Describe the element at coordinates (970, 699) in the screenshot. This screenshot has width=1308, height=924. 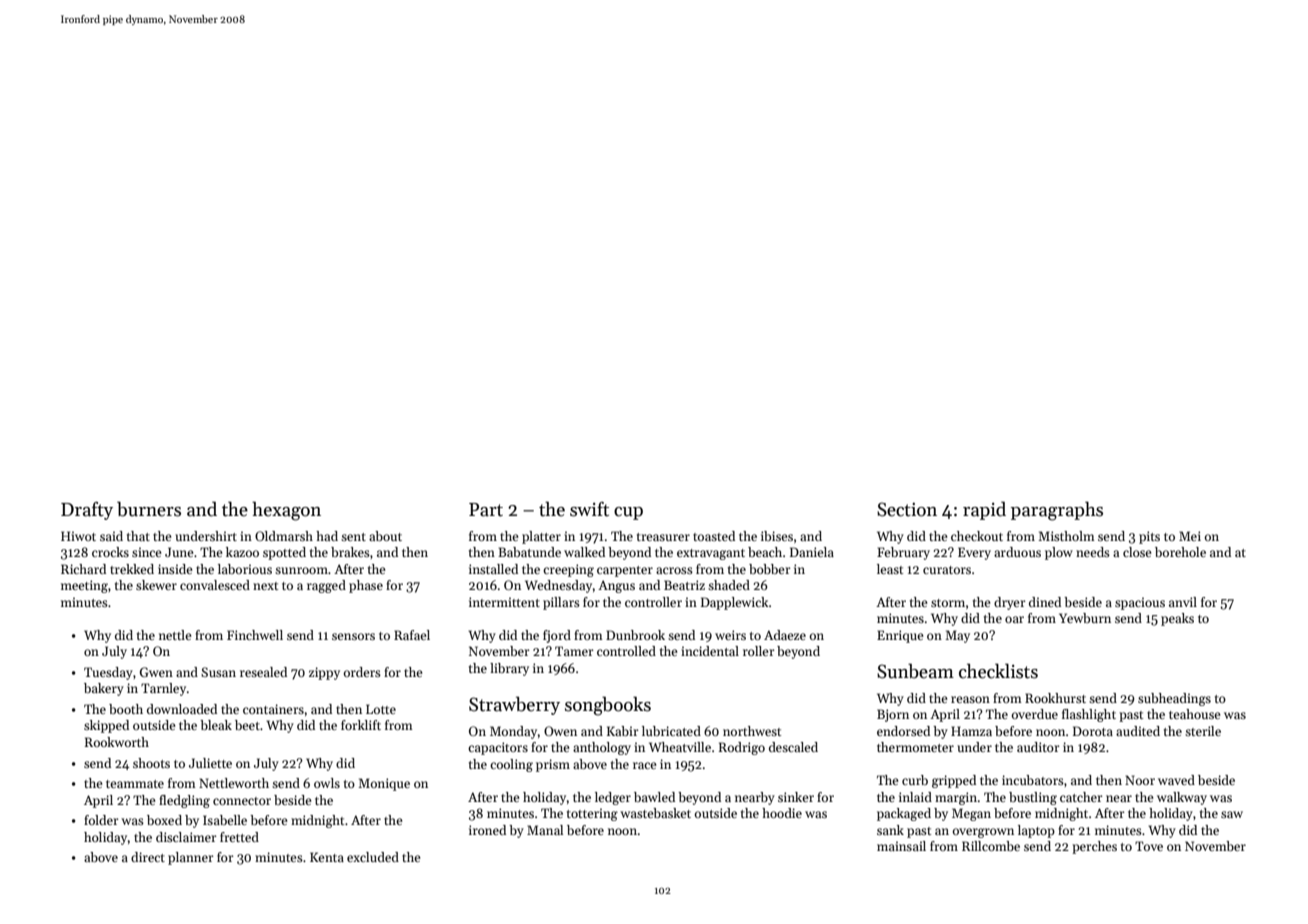
I see `reason` at that location.
